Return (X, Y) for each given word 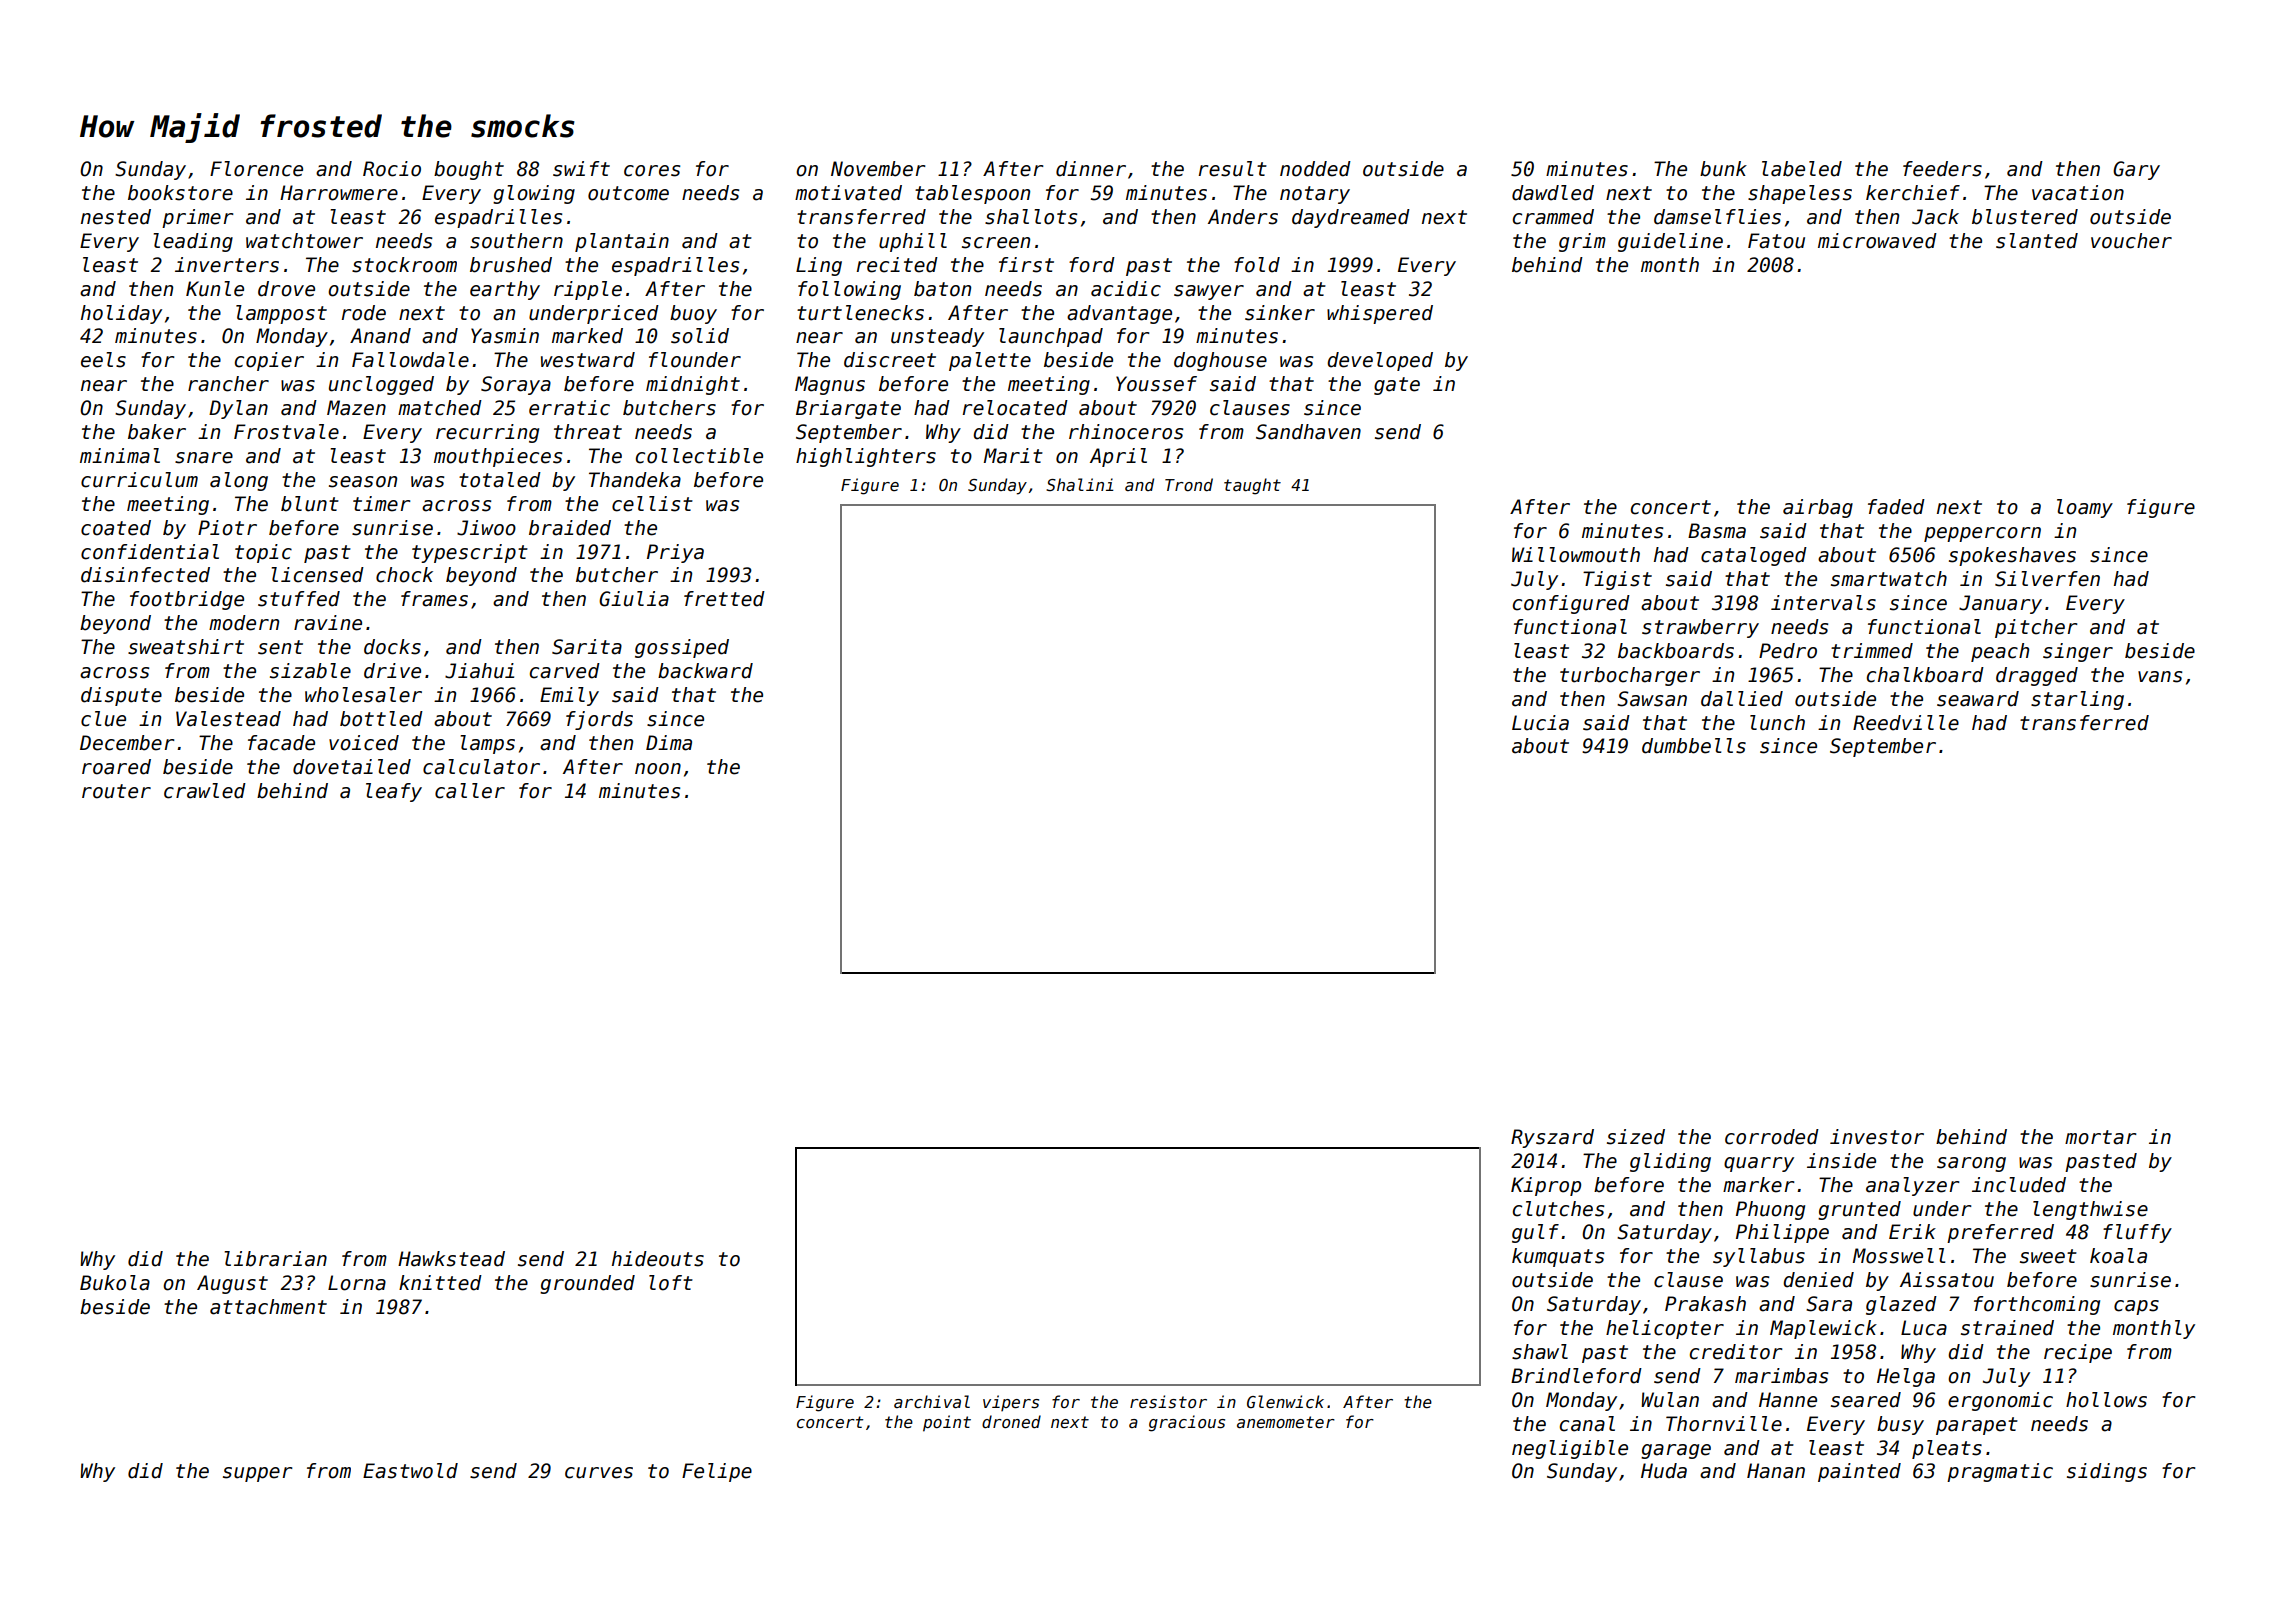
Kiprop (1546, 1186)
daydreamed (1351, 218)
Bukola (115, 1283)
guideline (1670, 242)
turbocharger (1630, 676)
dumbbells (1694, 746)
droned (1011, 1421)
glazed (1901, 1305)
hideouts (658, 1259)
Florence (256, 169)
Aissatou (1947, 1280)
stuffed (299, 599)
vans (2160, 677)
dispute (121, 696)
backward (705, 671)
